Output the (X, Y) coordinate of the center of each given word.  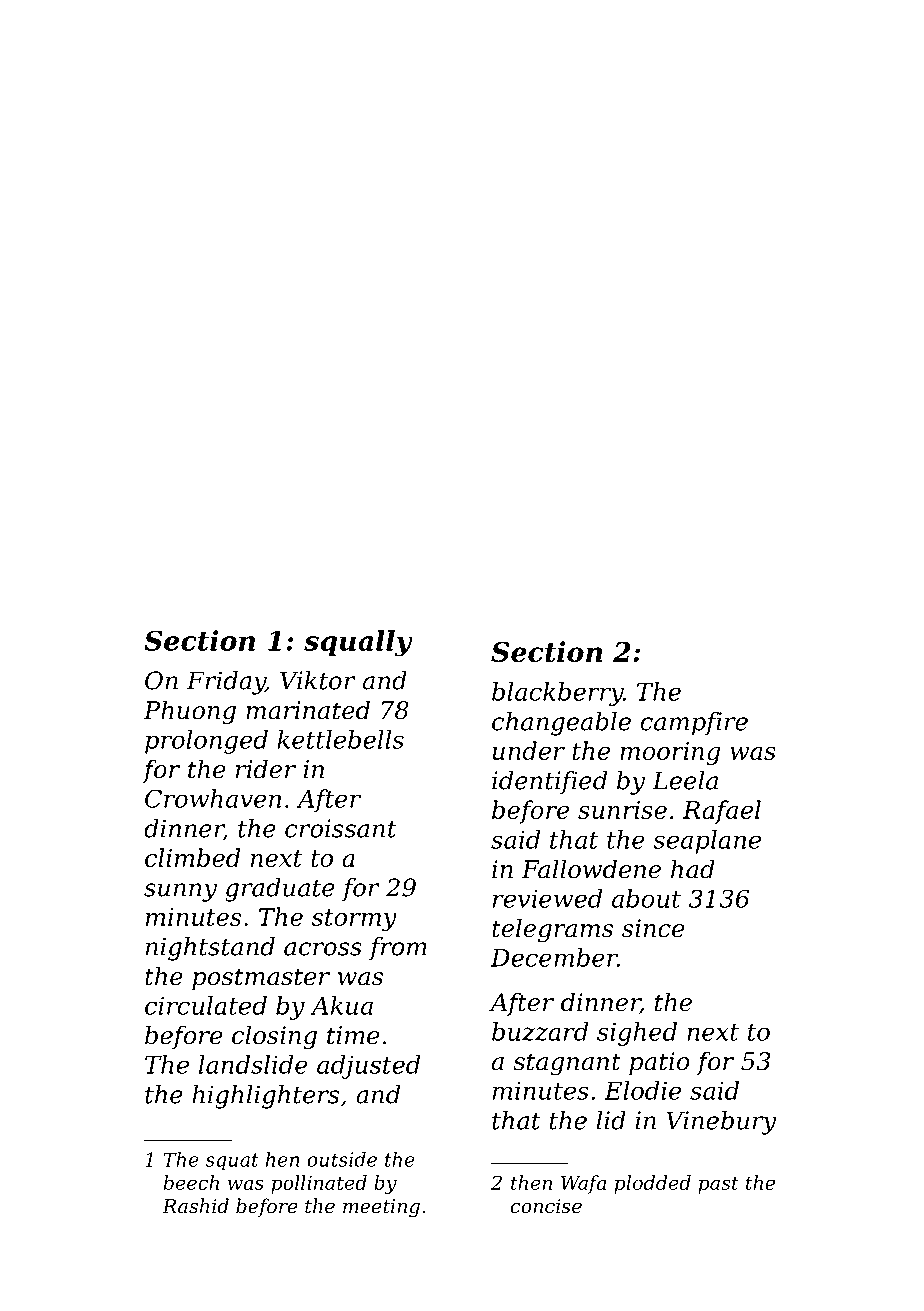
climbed (192, 857)
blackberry (557, 694)
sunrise (622, 810)
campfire (694, 724)
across (323, 949)
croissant (341, 828)
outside (342, 1159)
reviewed (547, 898)
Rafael (722, 812)
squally (358, 643)
